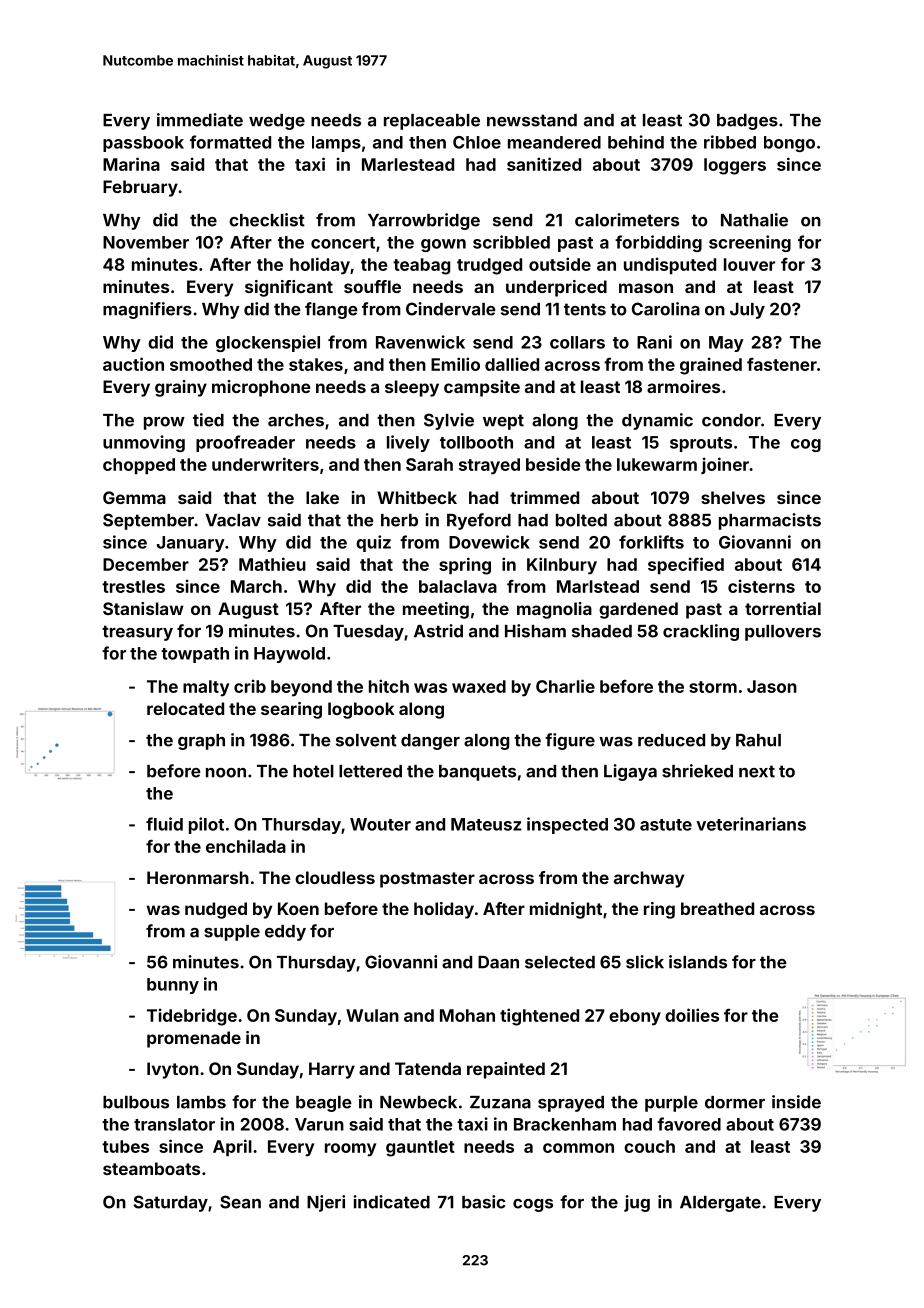  Describe the element at coordinates (285, 933) in the screenshot. I see `eddy` at that location.
